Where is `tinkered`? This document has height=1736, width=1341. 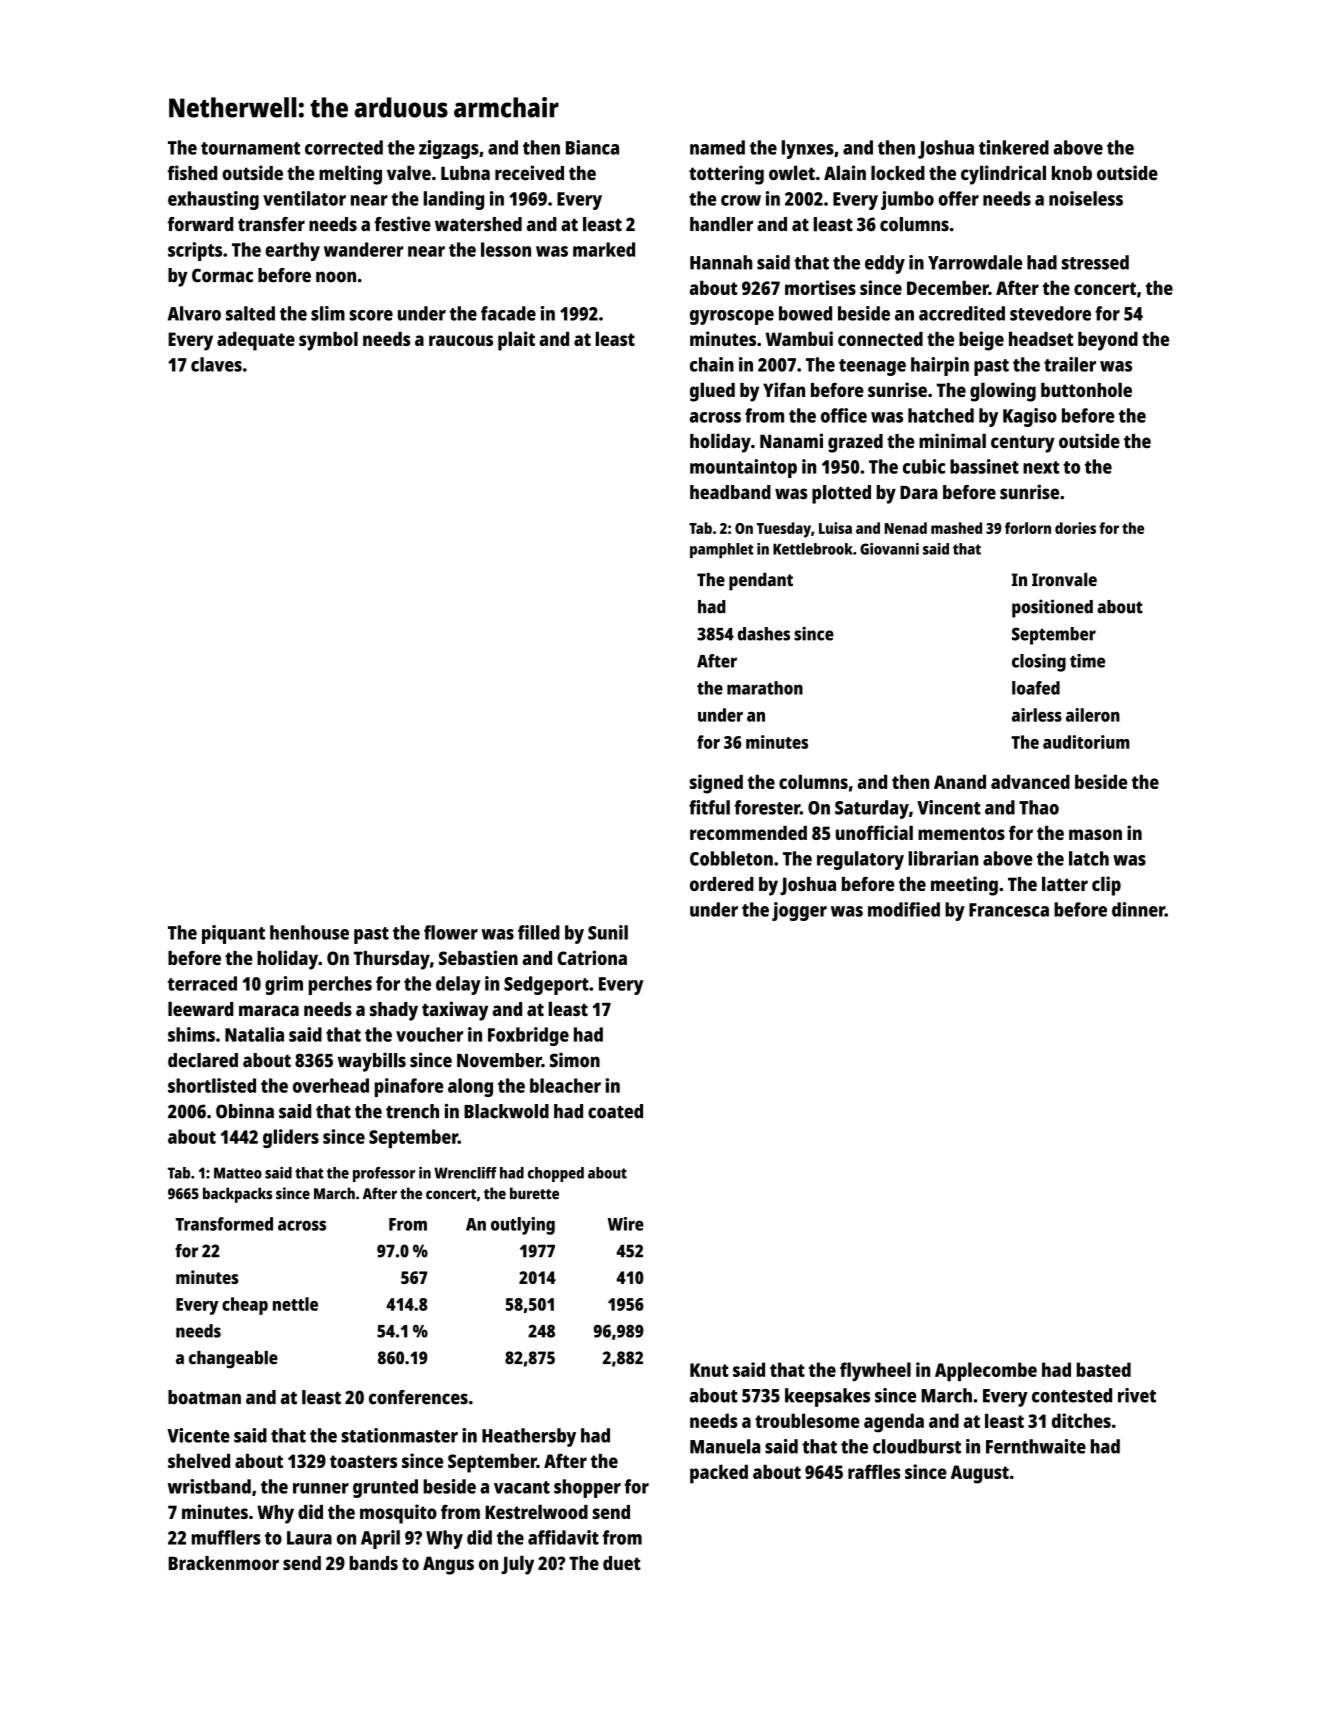
tinkered is located at coordinates (1014, 147).
